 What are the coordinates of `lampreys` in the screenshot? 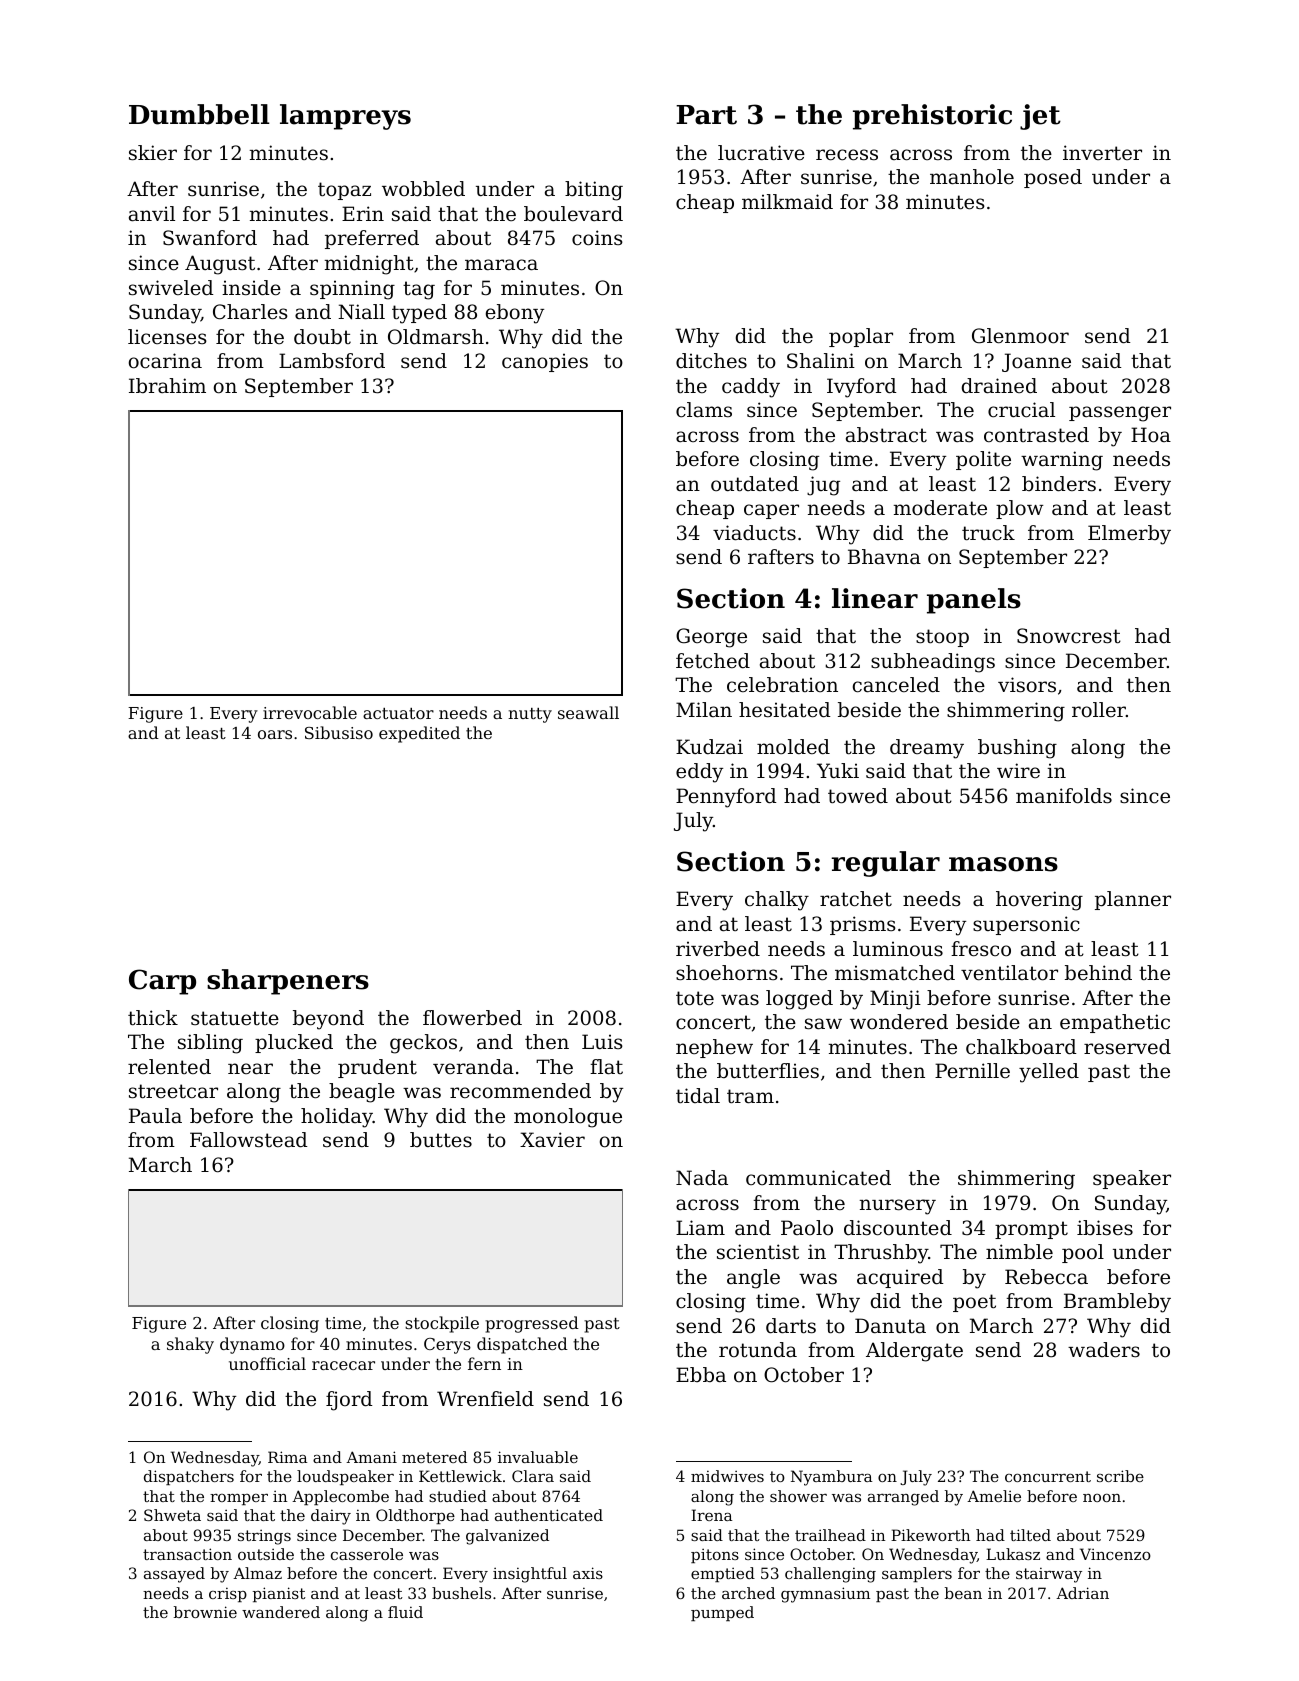 It's located at (345, 117).
